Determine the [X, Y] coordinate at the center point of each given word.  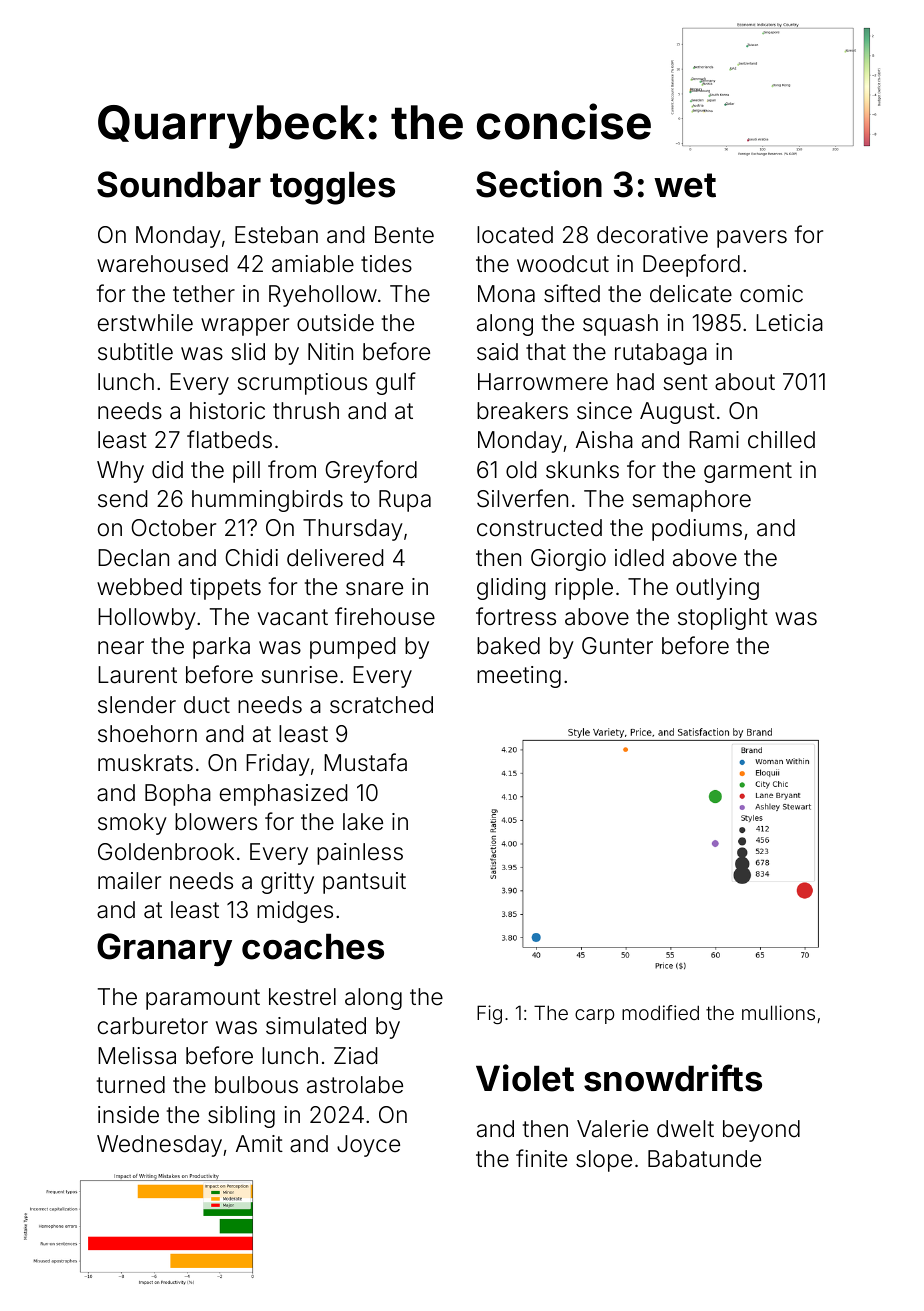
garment [748, 472]
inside [128, 1115]
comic [771, 293]
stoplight [723, 619]
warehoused [162, 264]
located [515, 235]
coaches [313, 947]
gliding [511, 589]
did [167, 470]
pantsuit [364, 883]
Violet [525, 1078]
